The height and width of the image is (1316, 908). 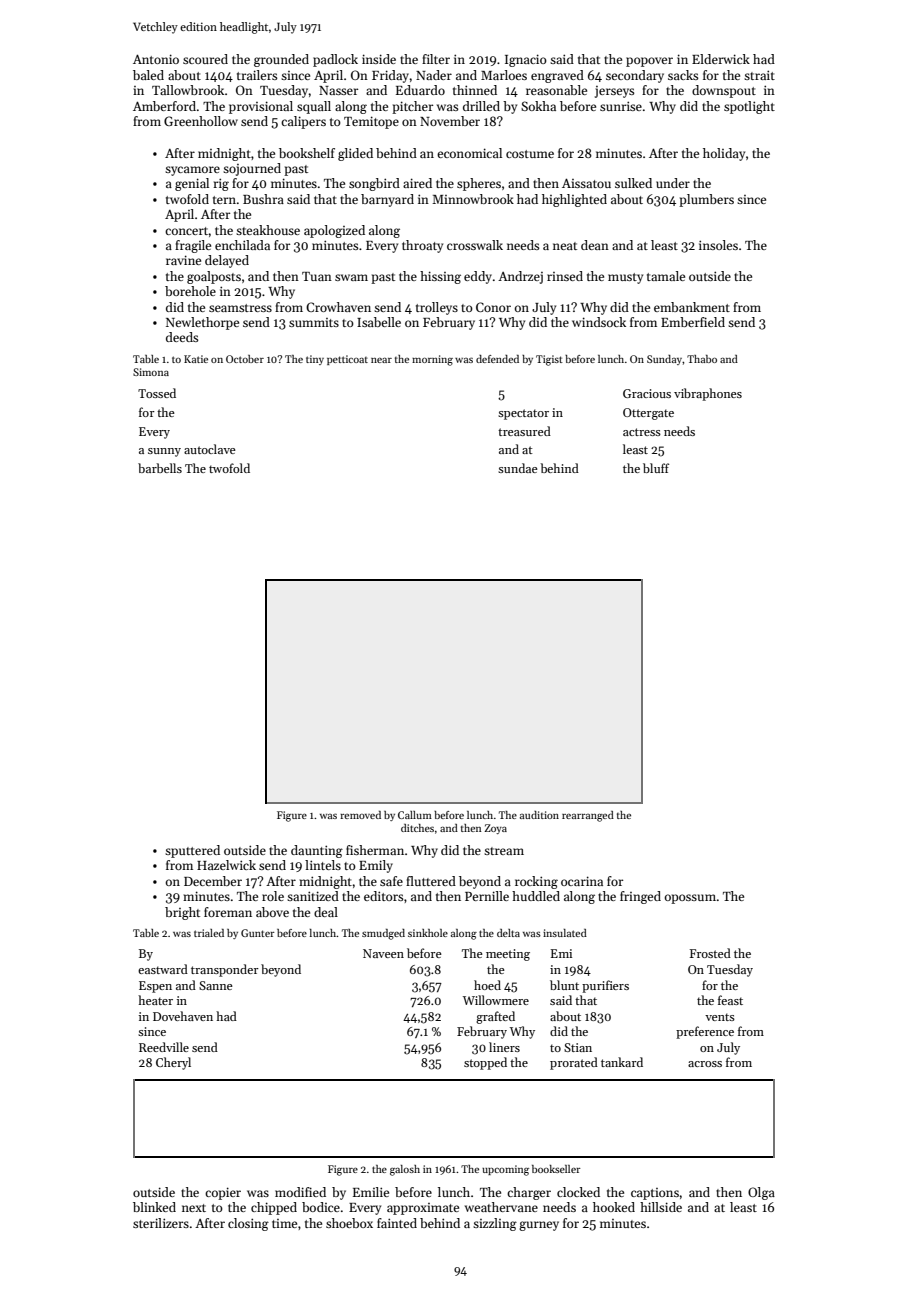 What do you see at coordinates (371, 122) in the image?
I see `Temitope` at bounding box center [371, 122].
